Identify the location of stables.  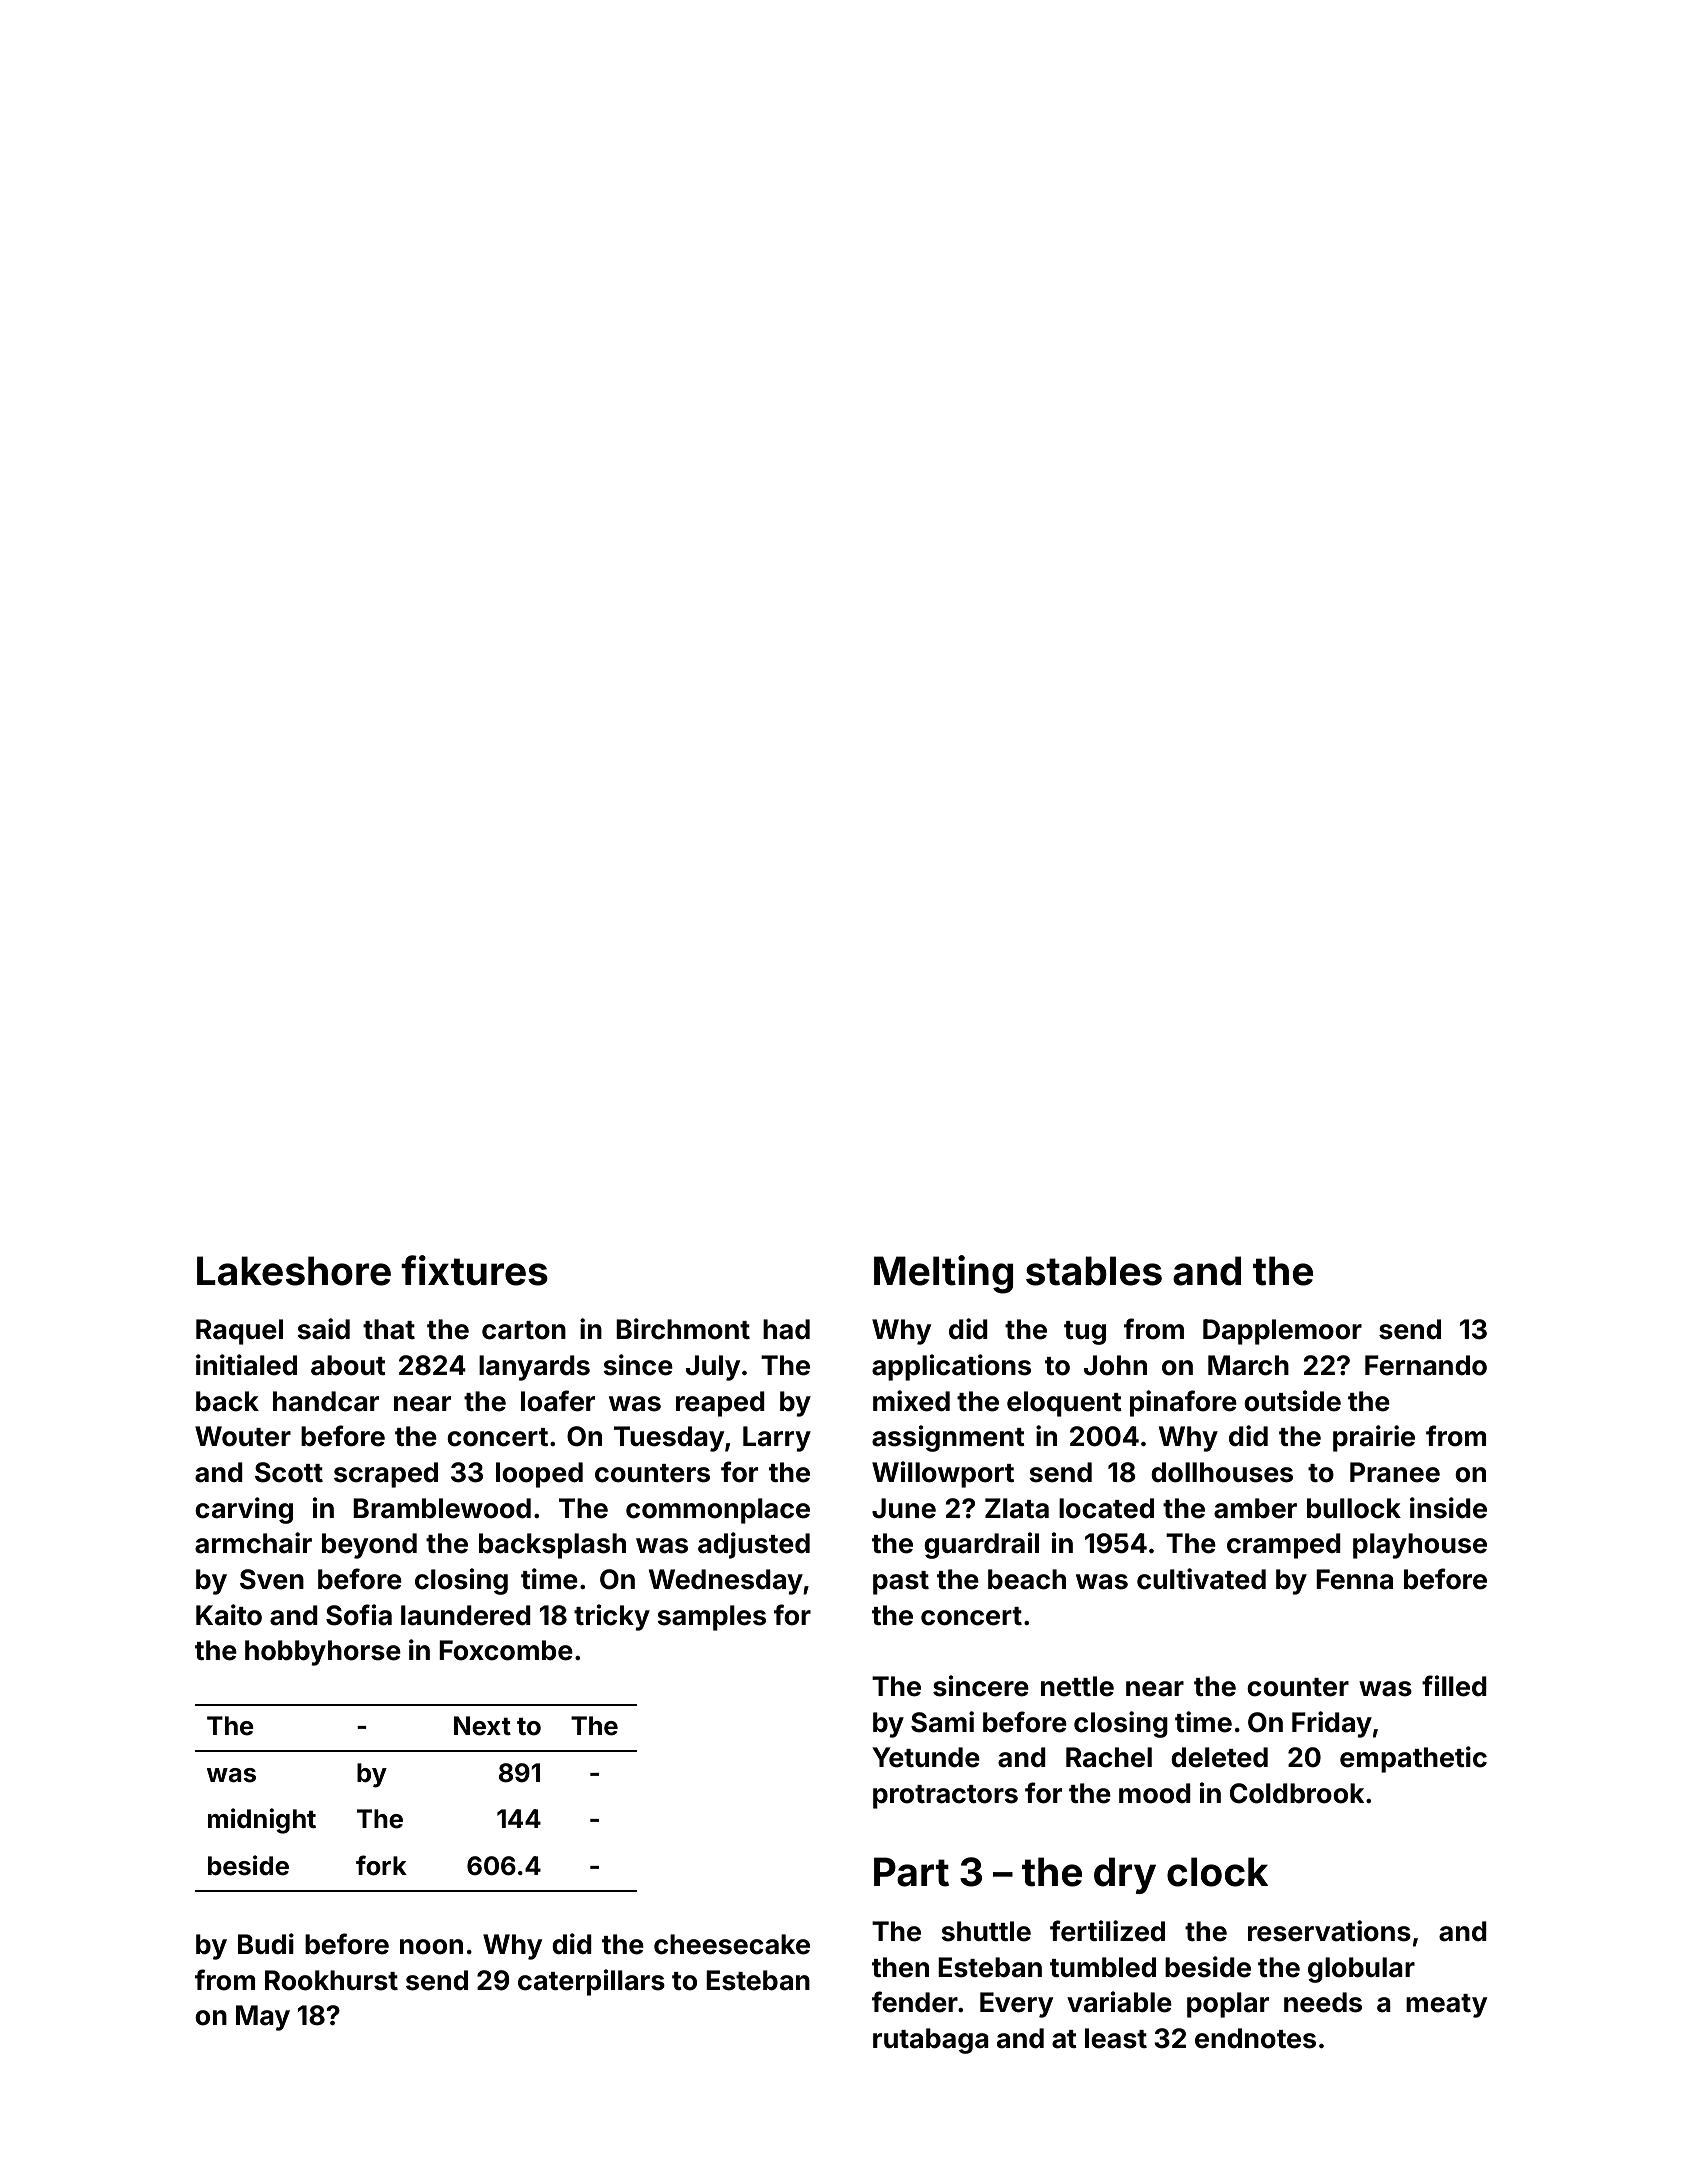
(1094, 1271).
